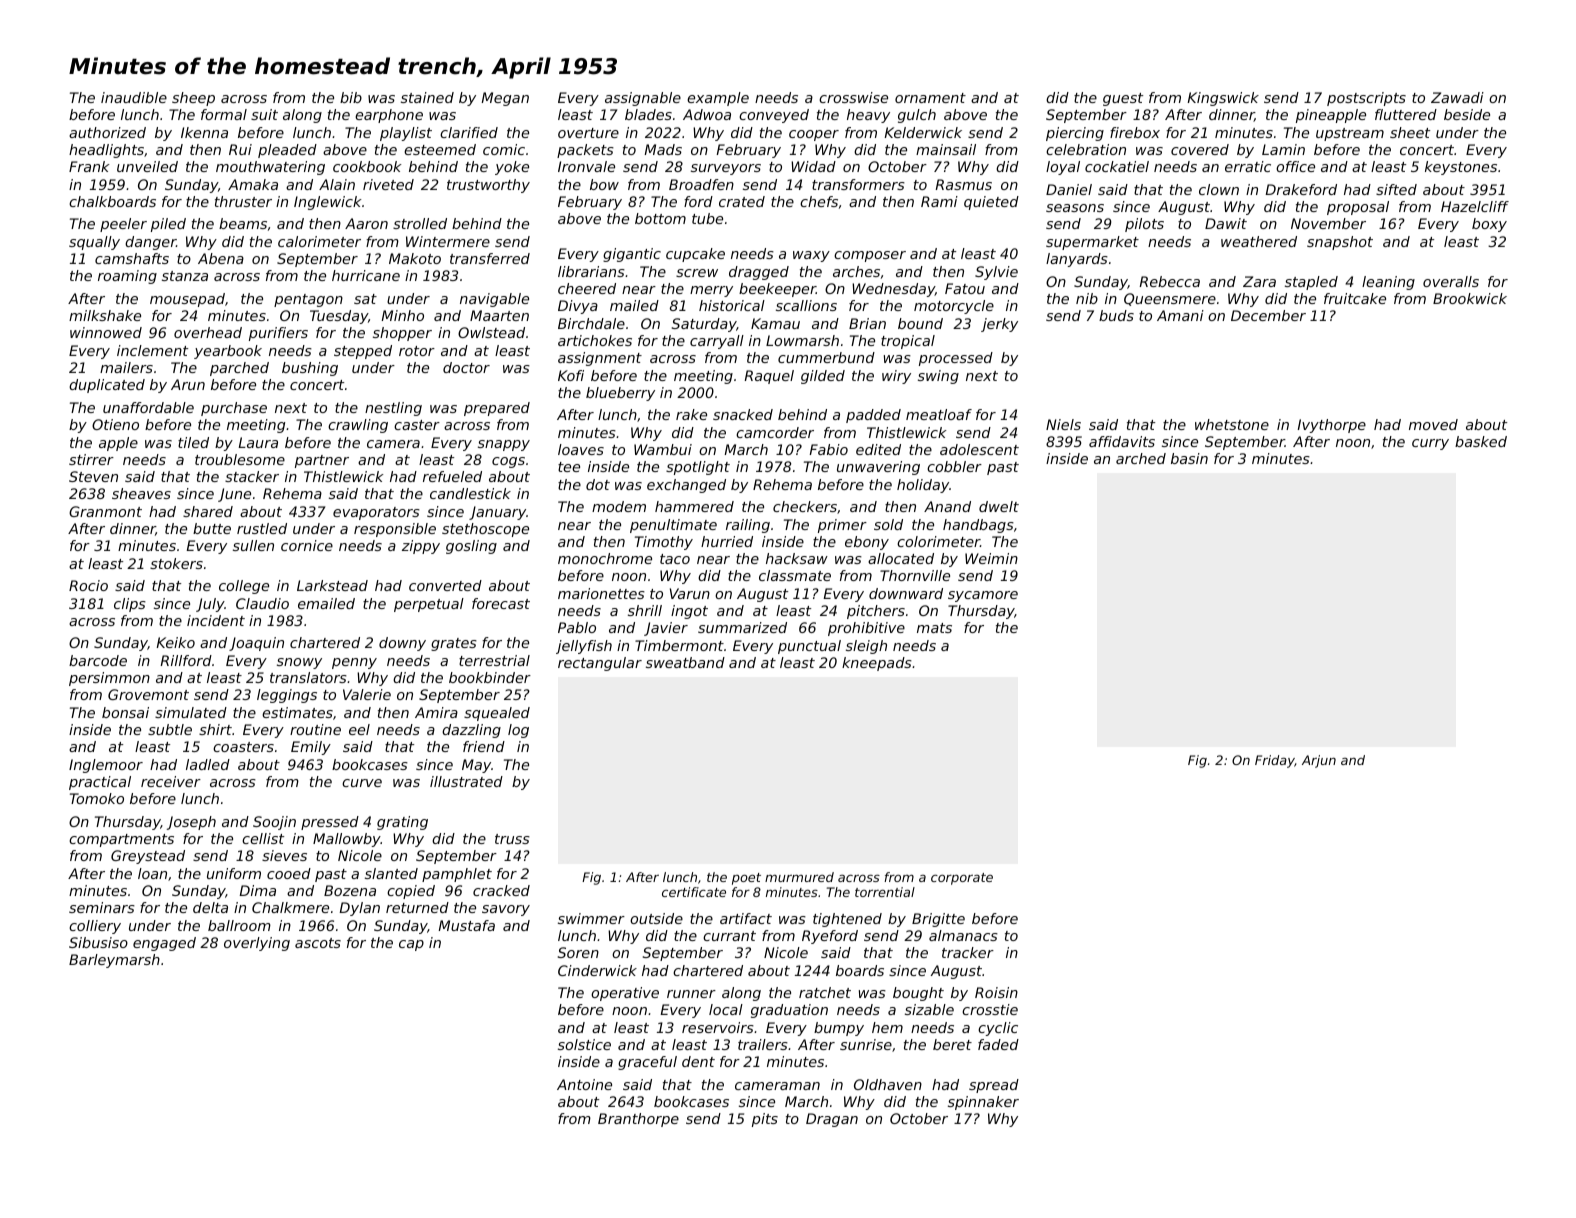 This image has width=1576, height=1218. What do you see at coordinates (983, 1103) in the image?
I see `spinnaker` at bounding box center [983, 1103].
